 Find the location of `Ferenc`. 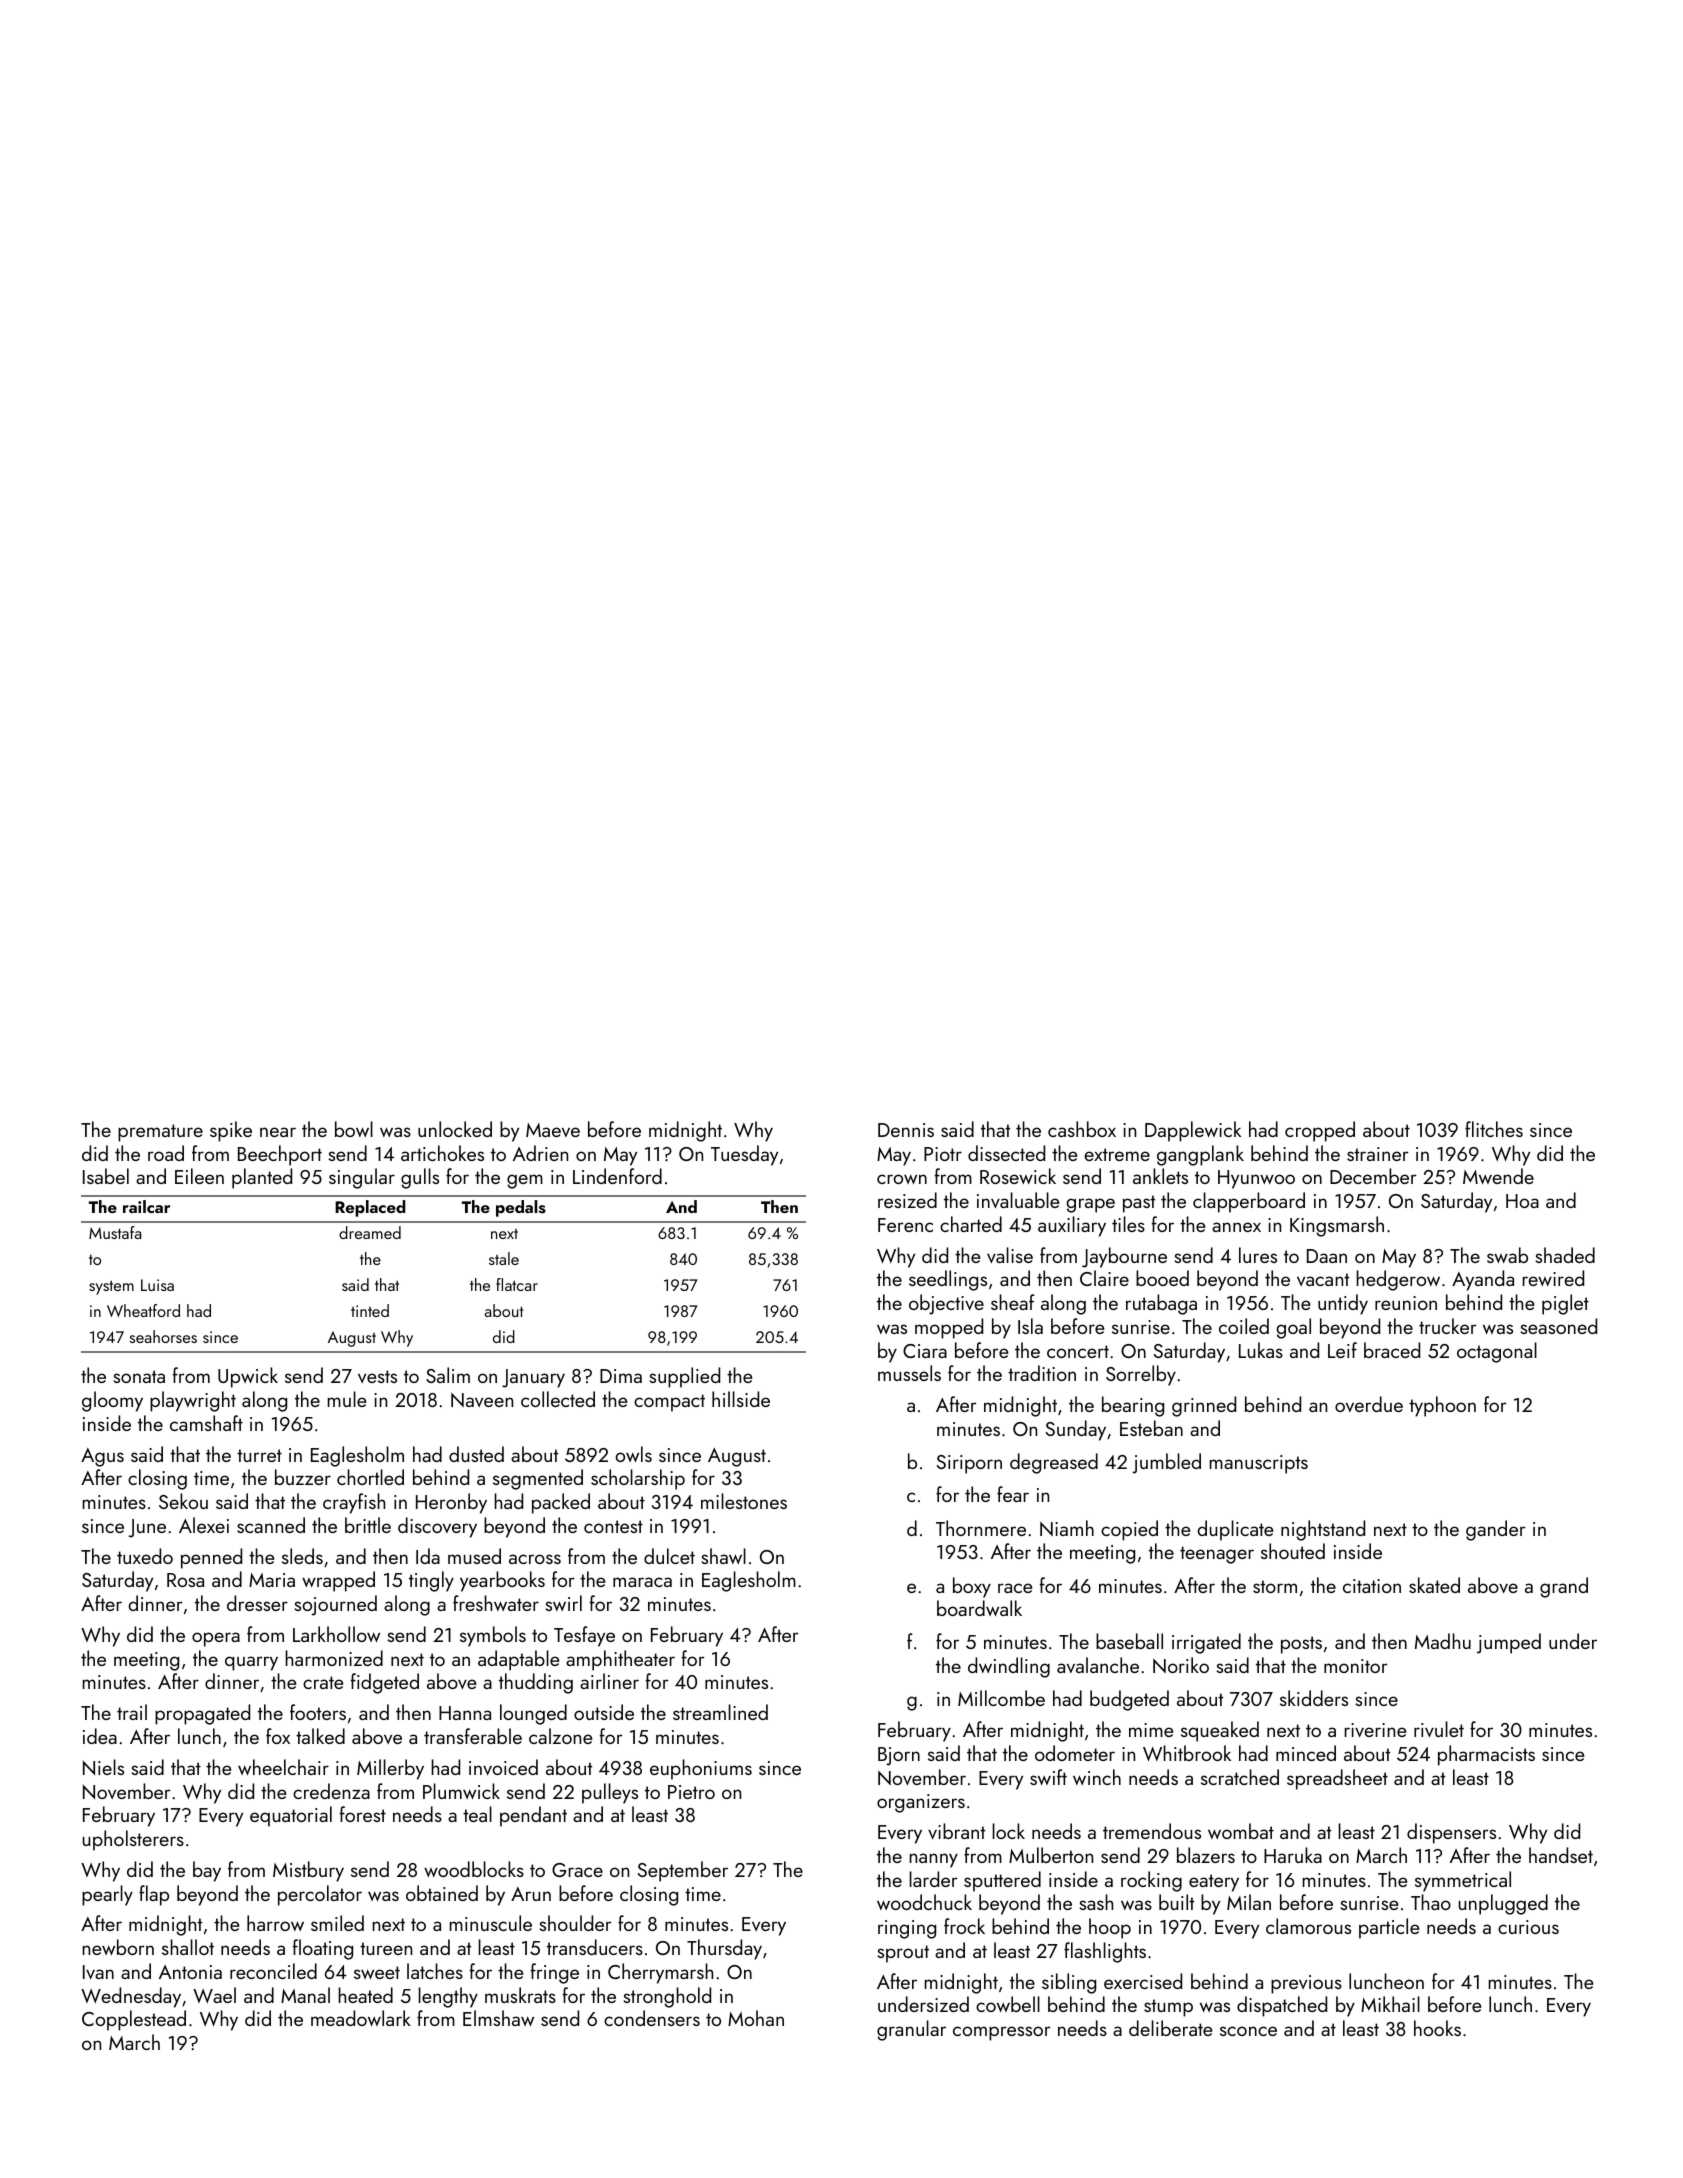

Ferenc is located at coordinates (905, 1225).
